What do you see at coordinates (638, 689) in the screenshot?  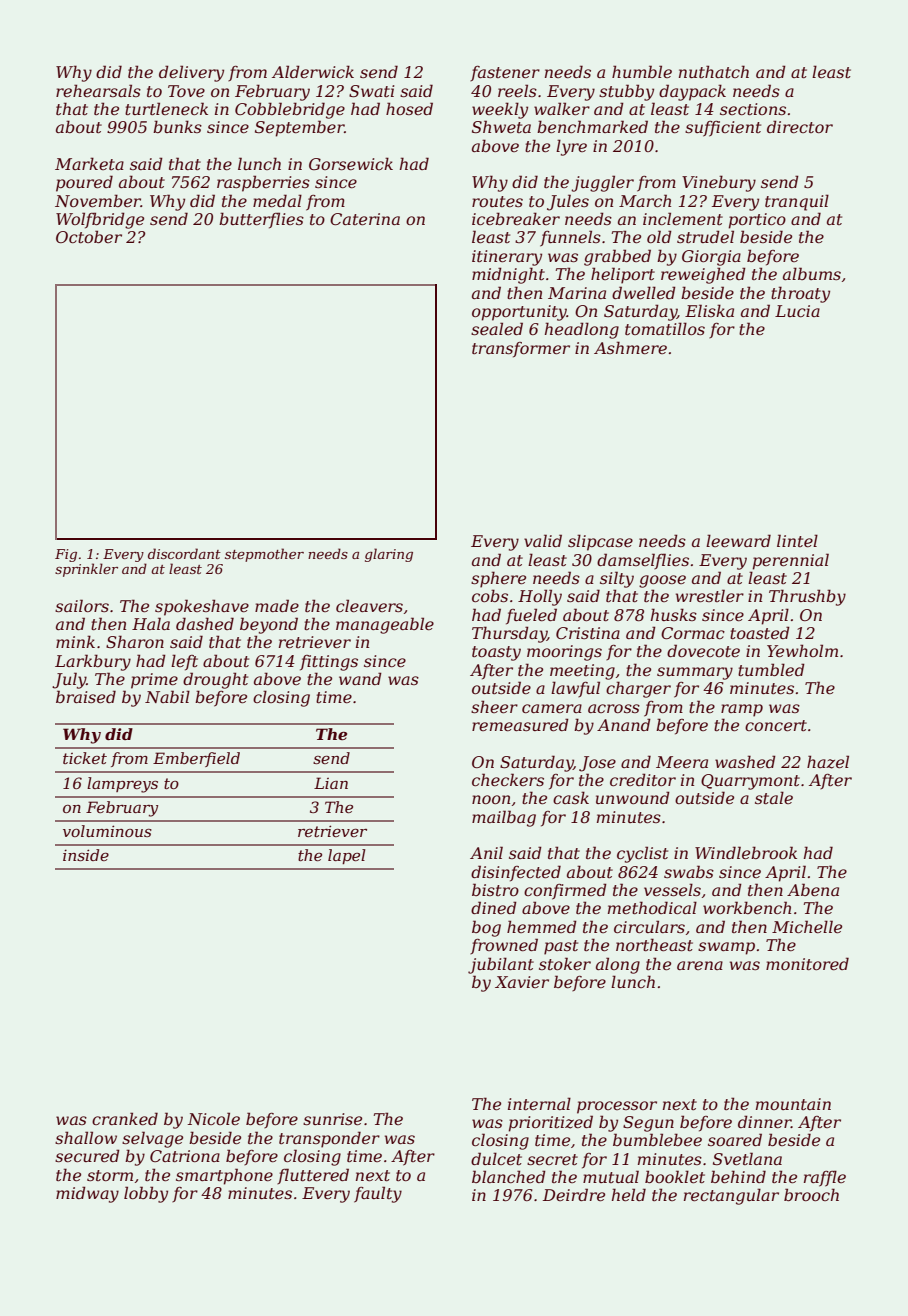 I see `charger` at bounding box center [638, 689].
